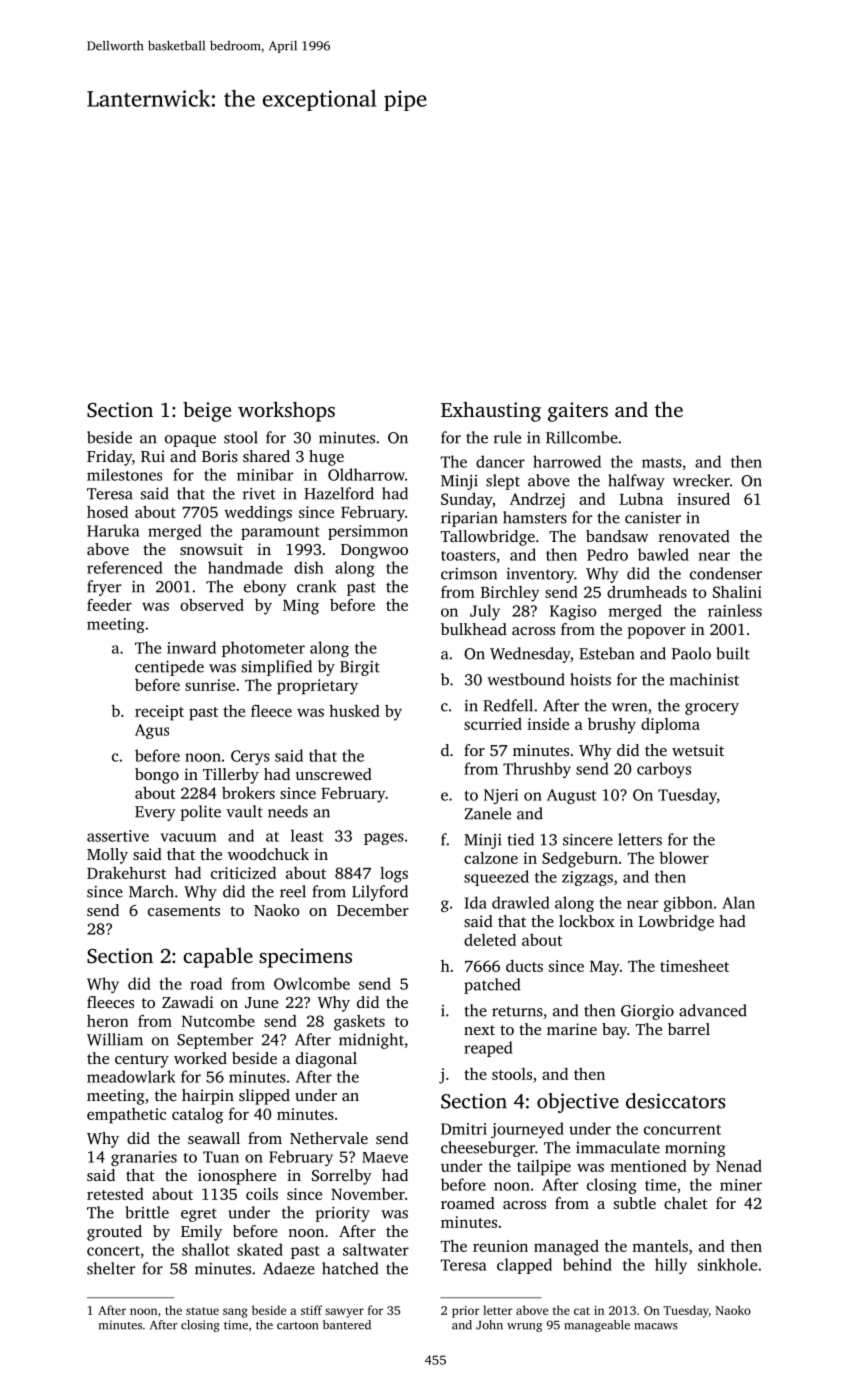 This page has width=849, height=1400. I want to click on December, so click(373, 910).
